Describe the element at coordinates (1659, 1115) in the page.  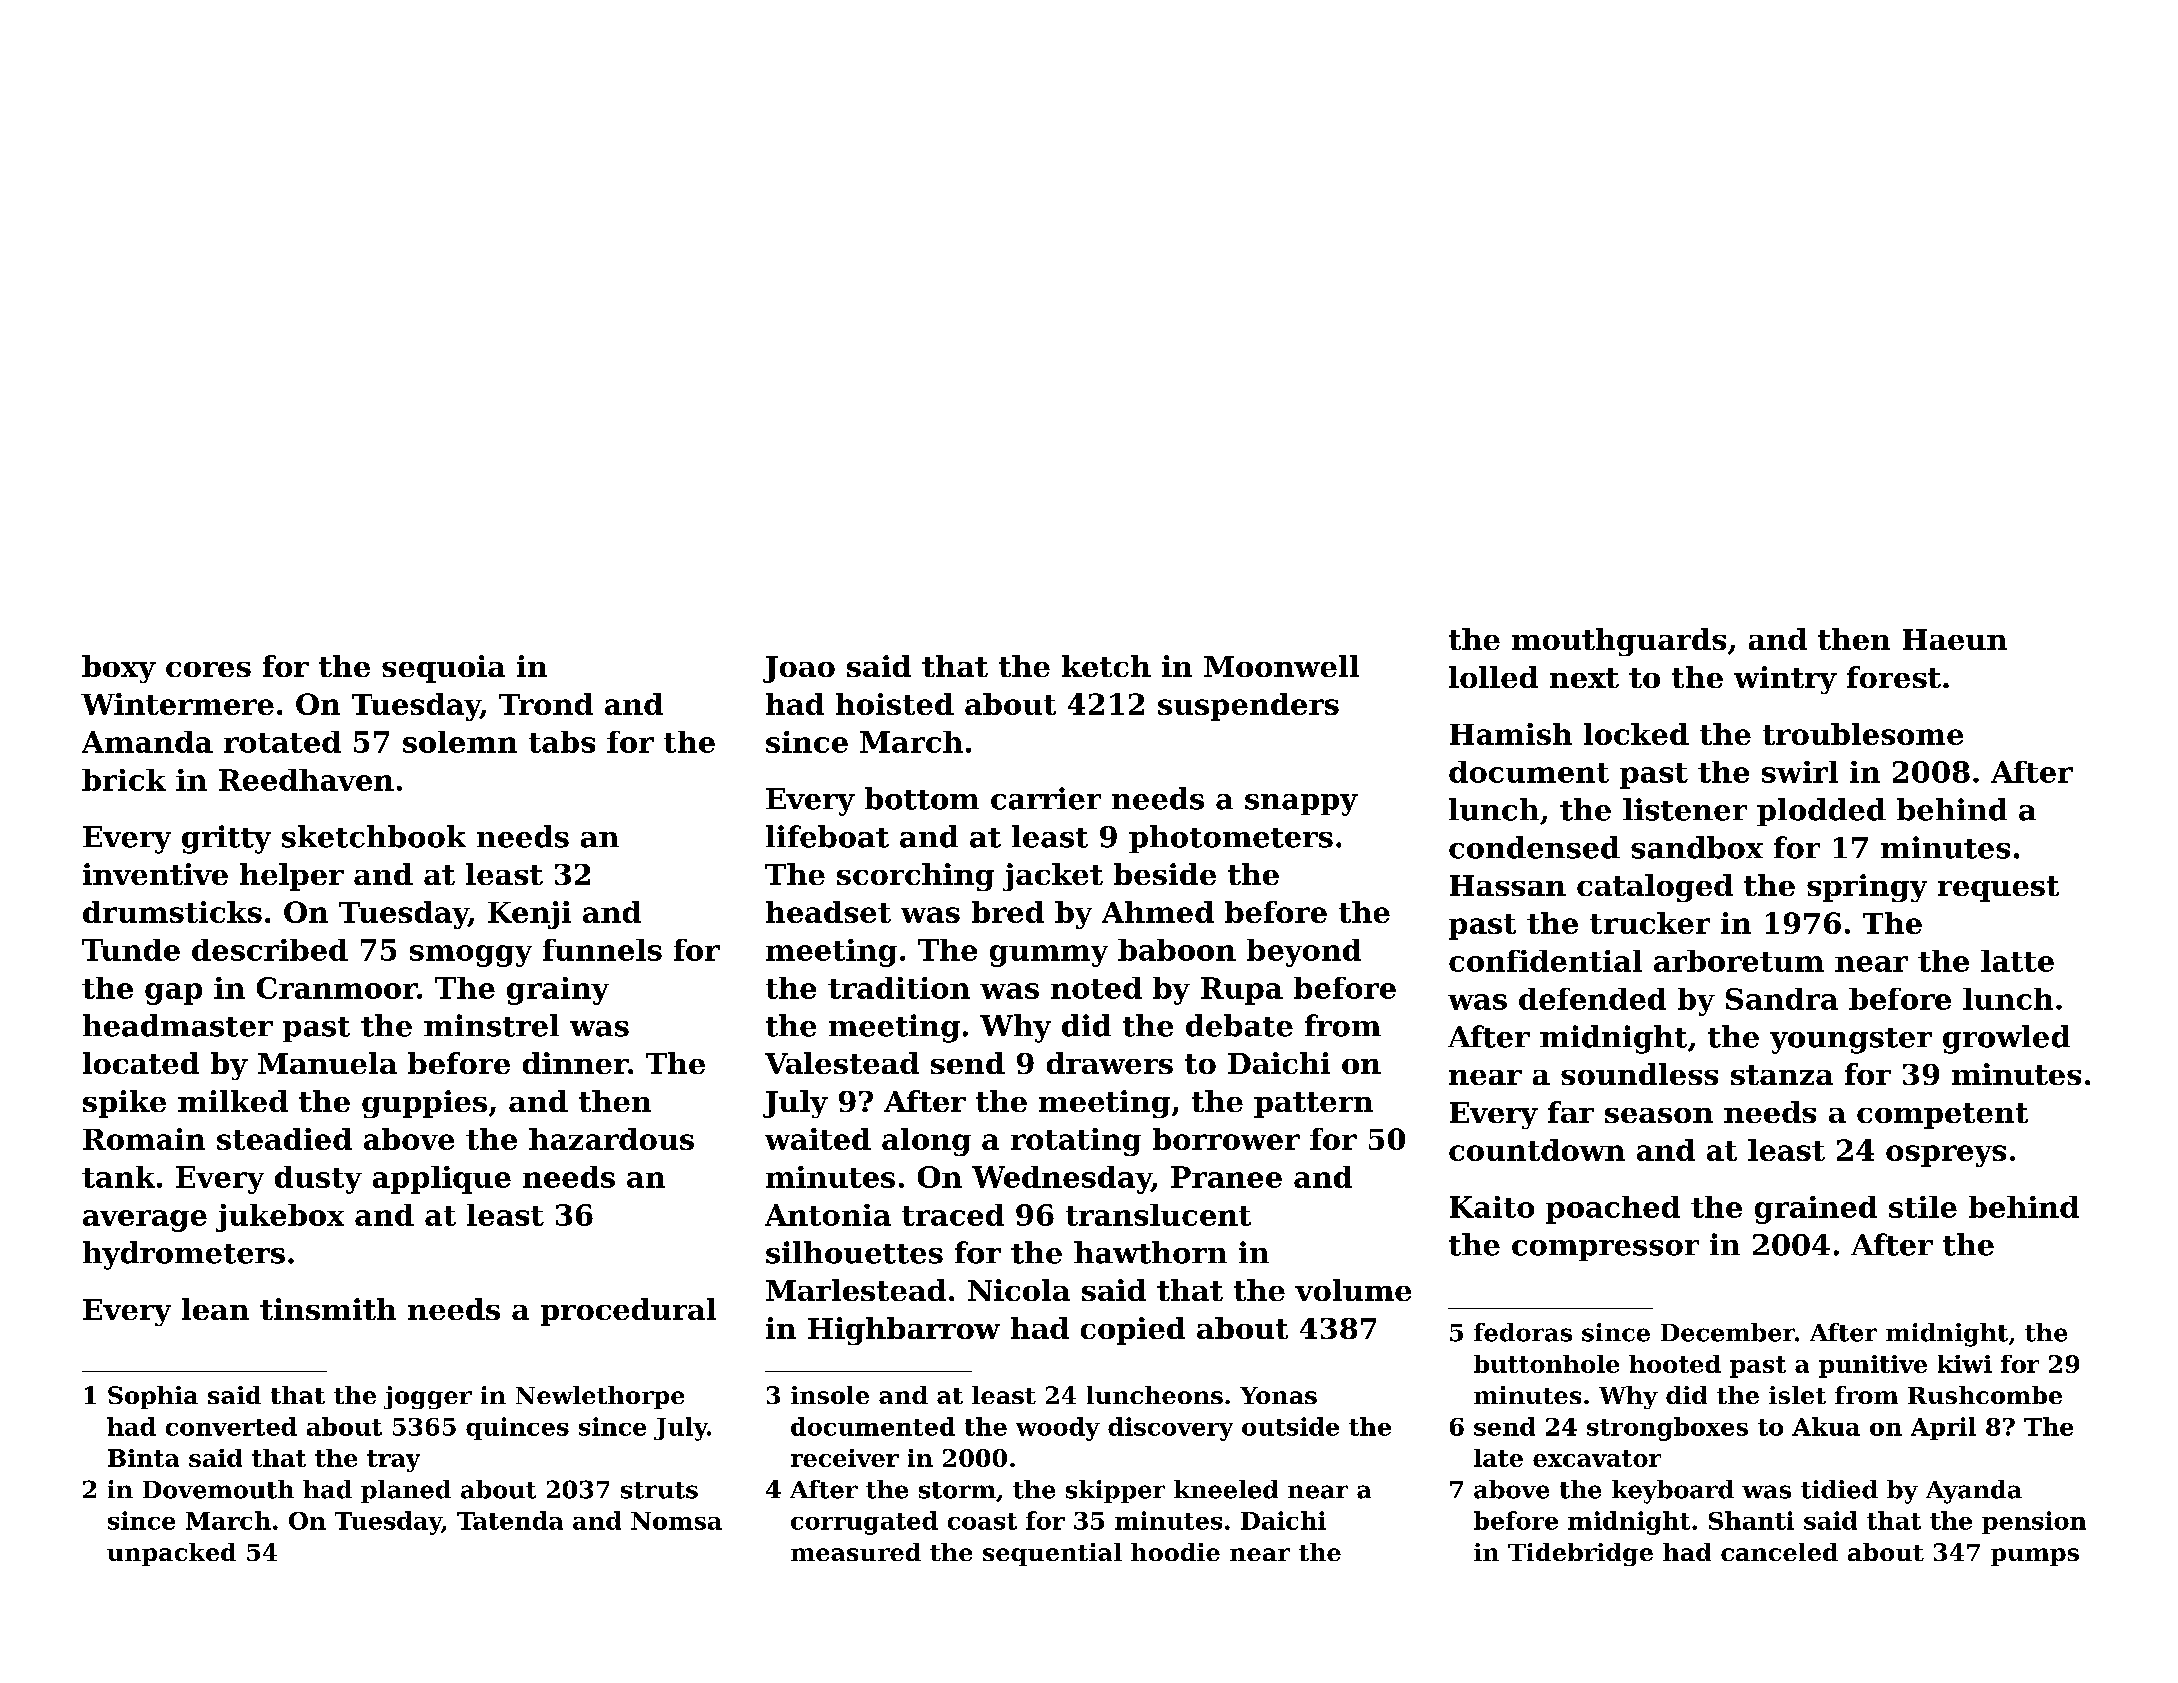
I see `season` at that location.
